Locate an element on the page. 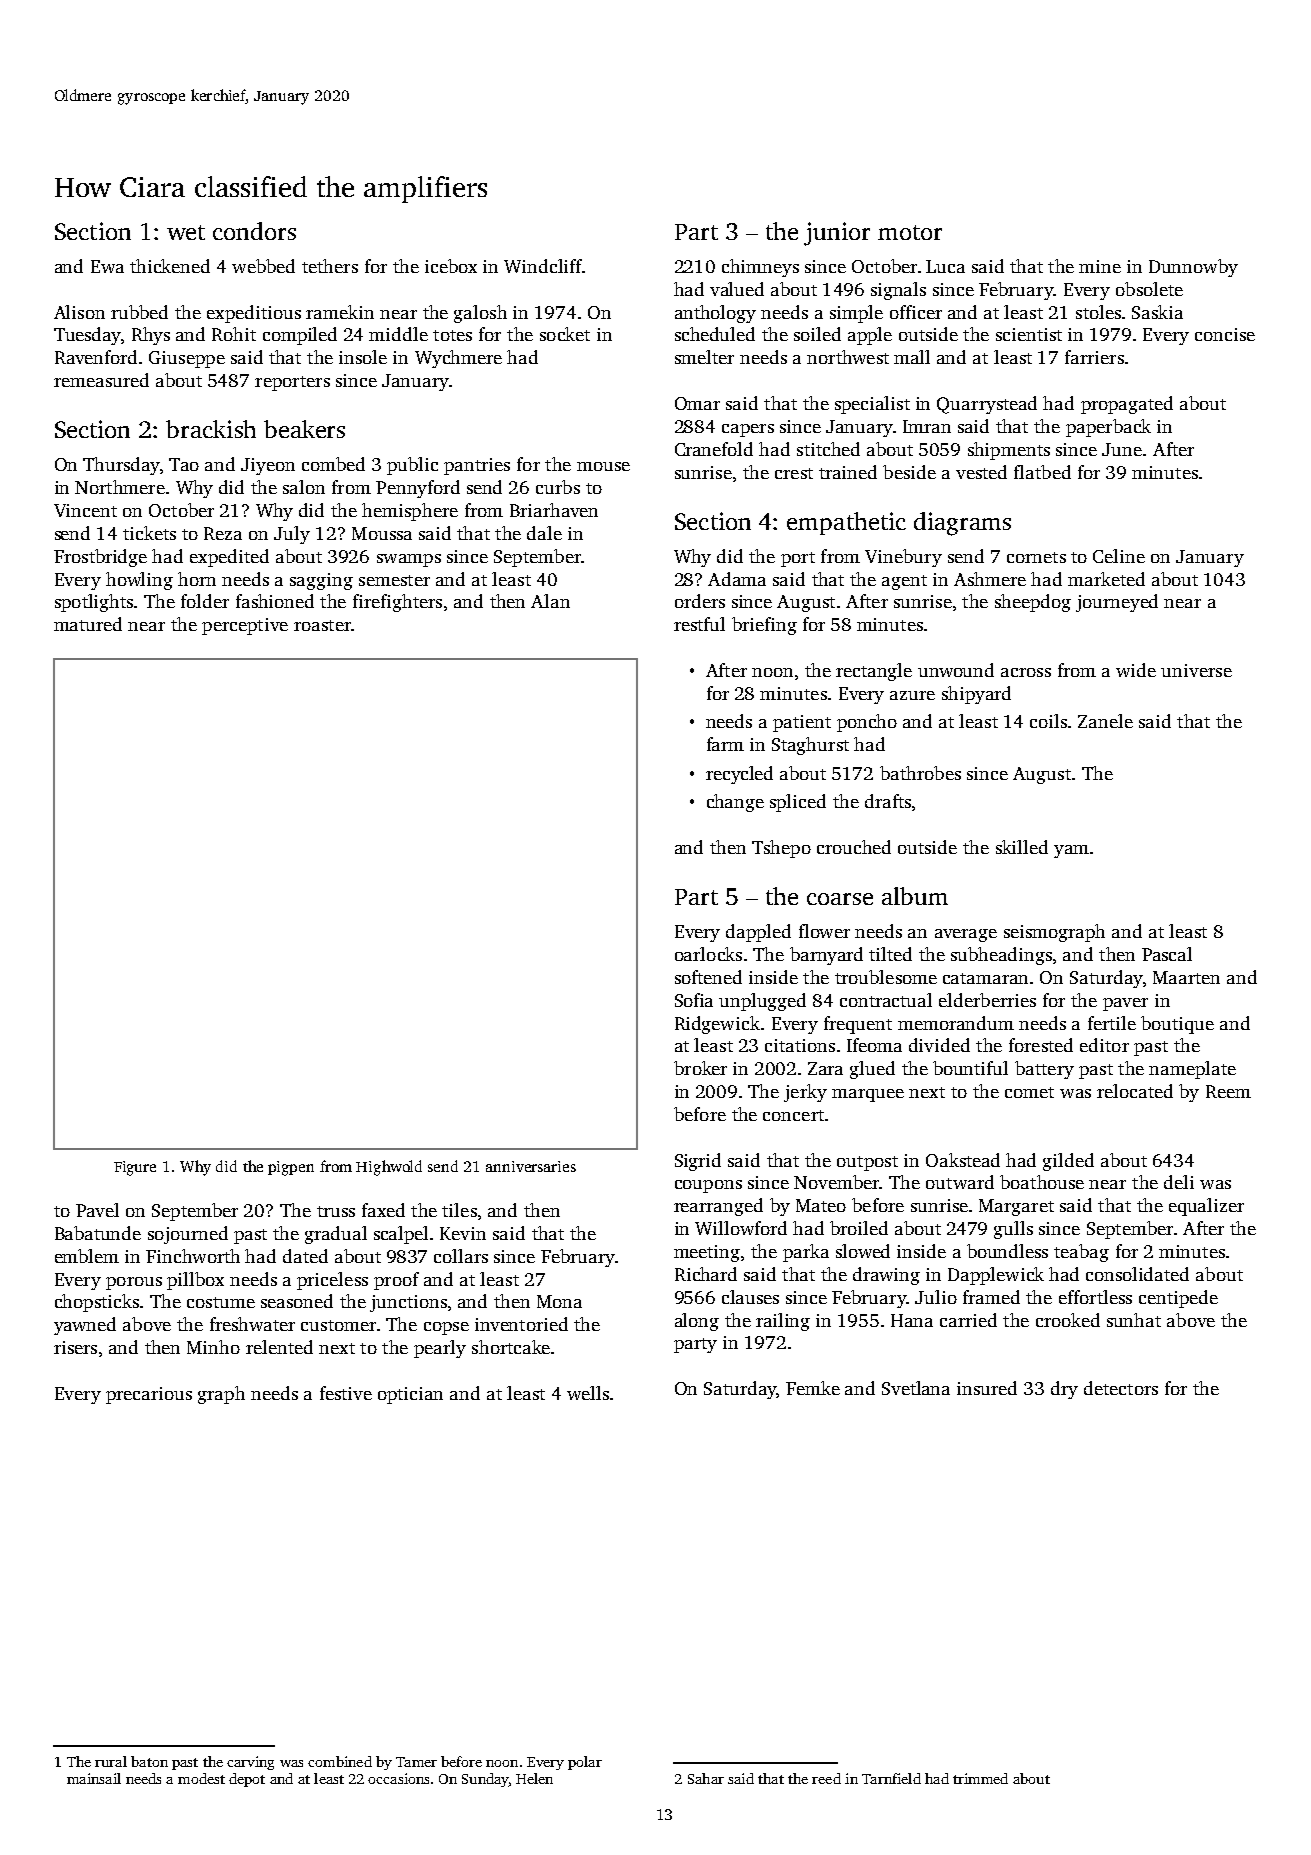  precarious is located at coordinates (149, 1395).
